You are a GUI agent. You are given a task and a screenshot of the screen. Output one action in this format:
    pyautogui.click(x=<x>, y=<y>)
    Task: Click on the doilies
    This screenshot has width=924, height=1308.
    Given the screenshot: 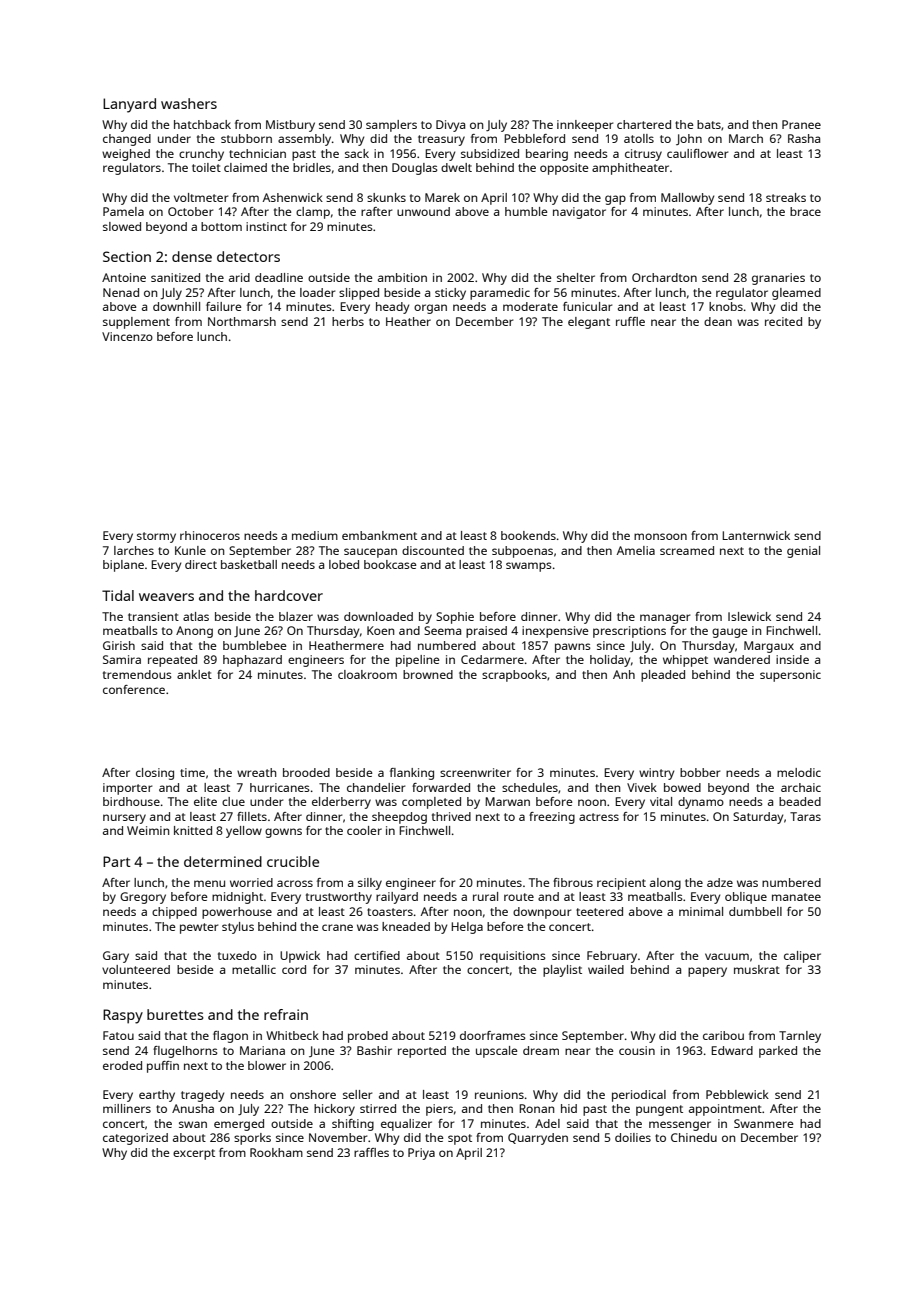 What is the action you would take?
    pyautogui.click(x=633, y=1137)
